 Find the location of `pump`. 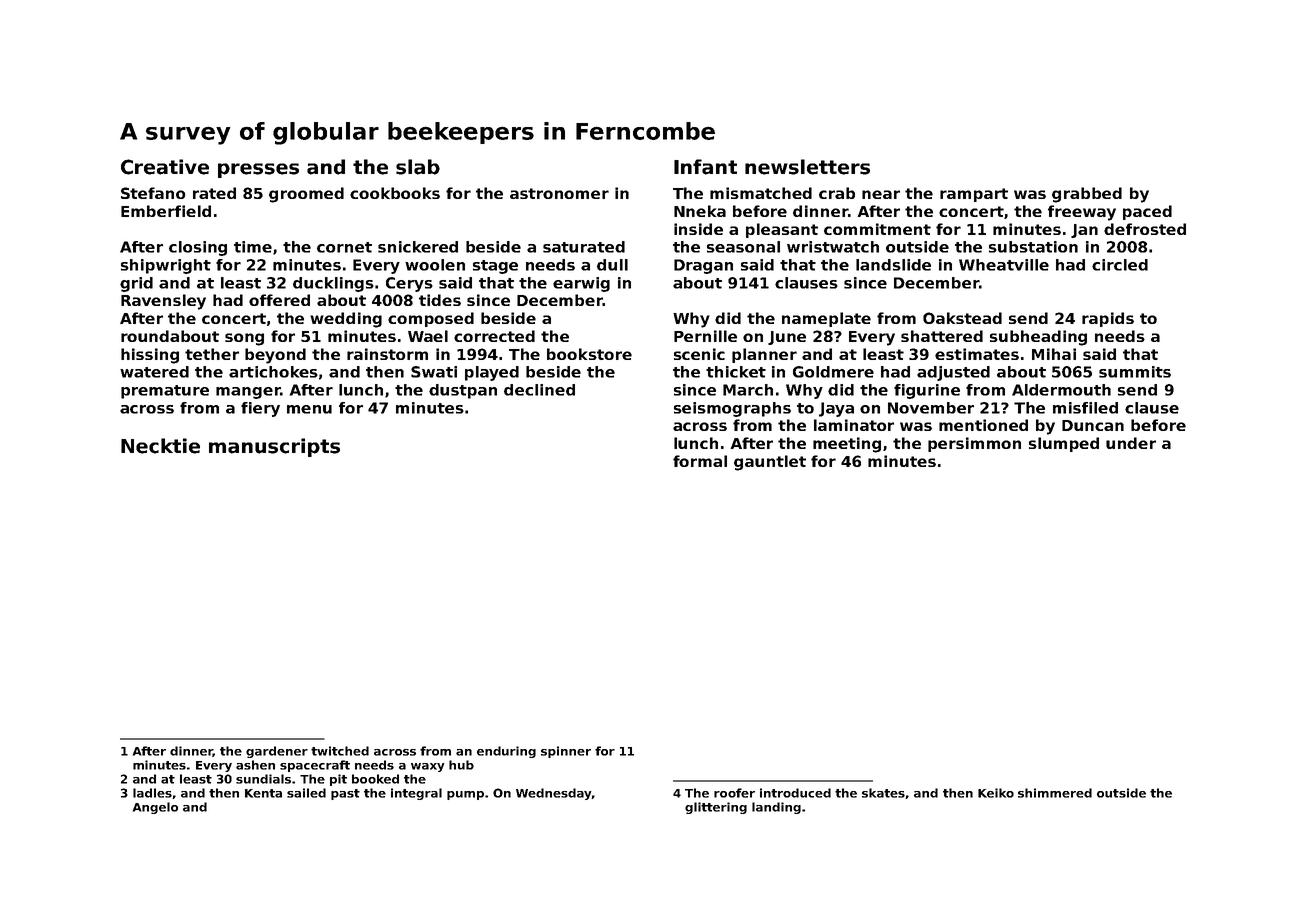

pump is located at coordinates (465, 795).
